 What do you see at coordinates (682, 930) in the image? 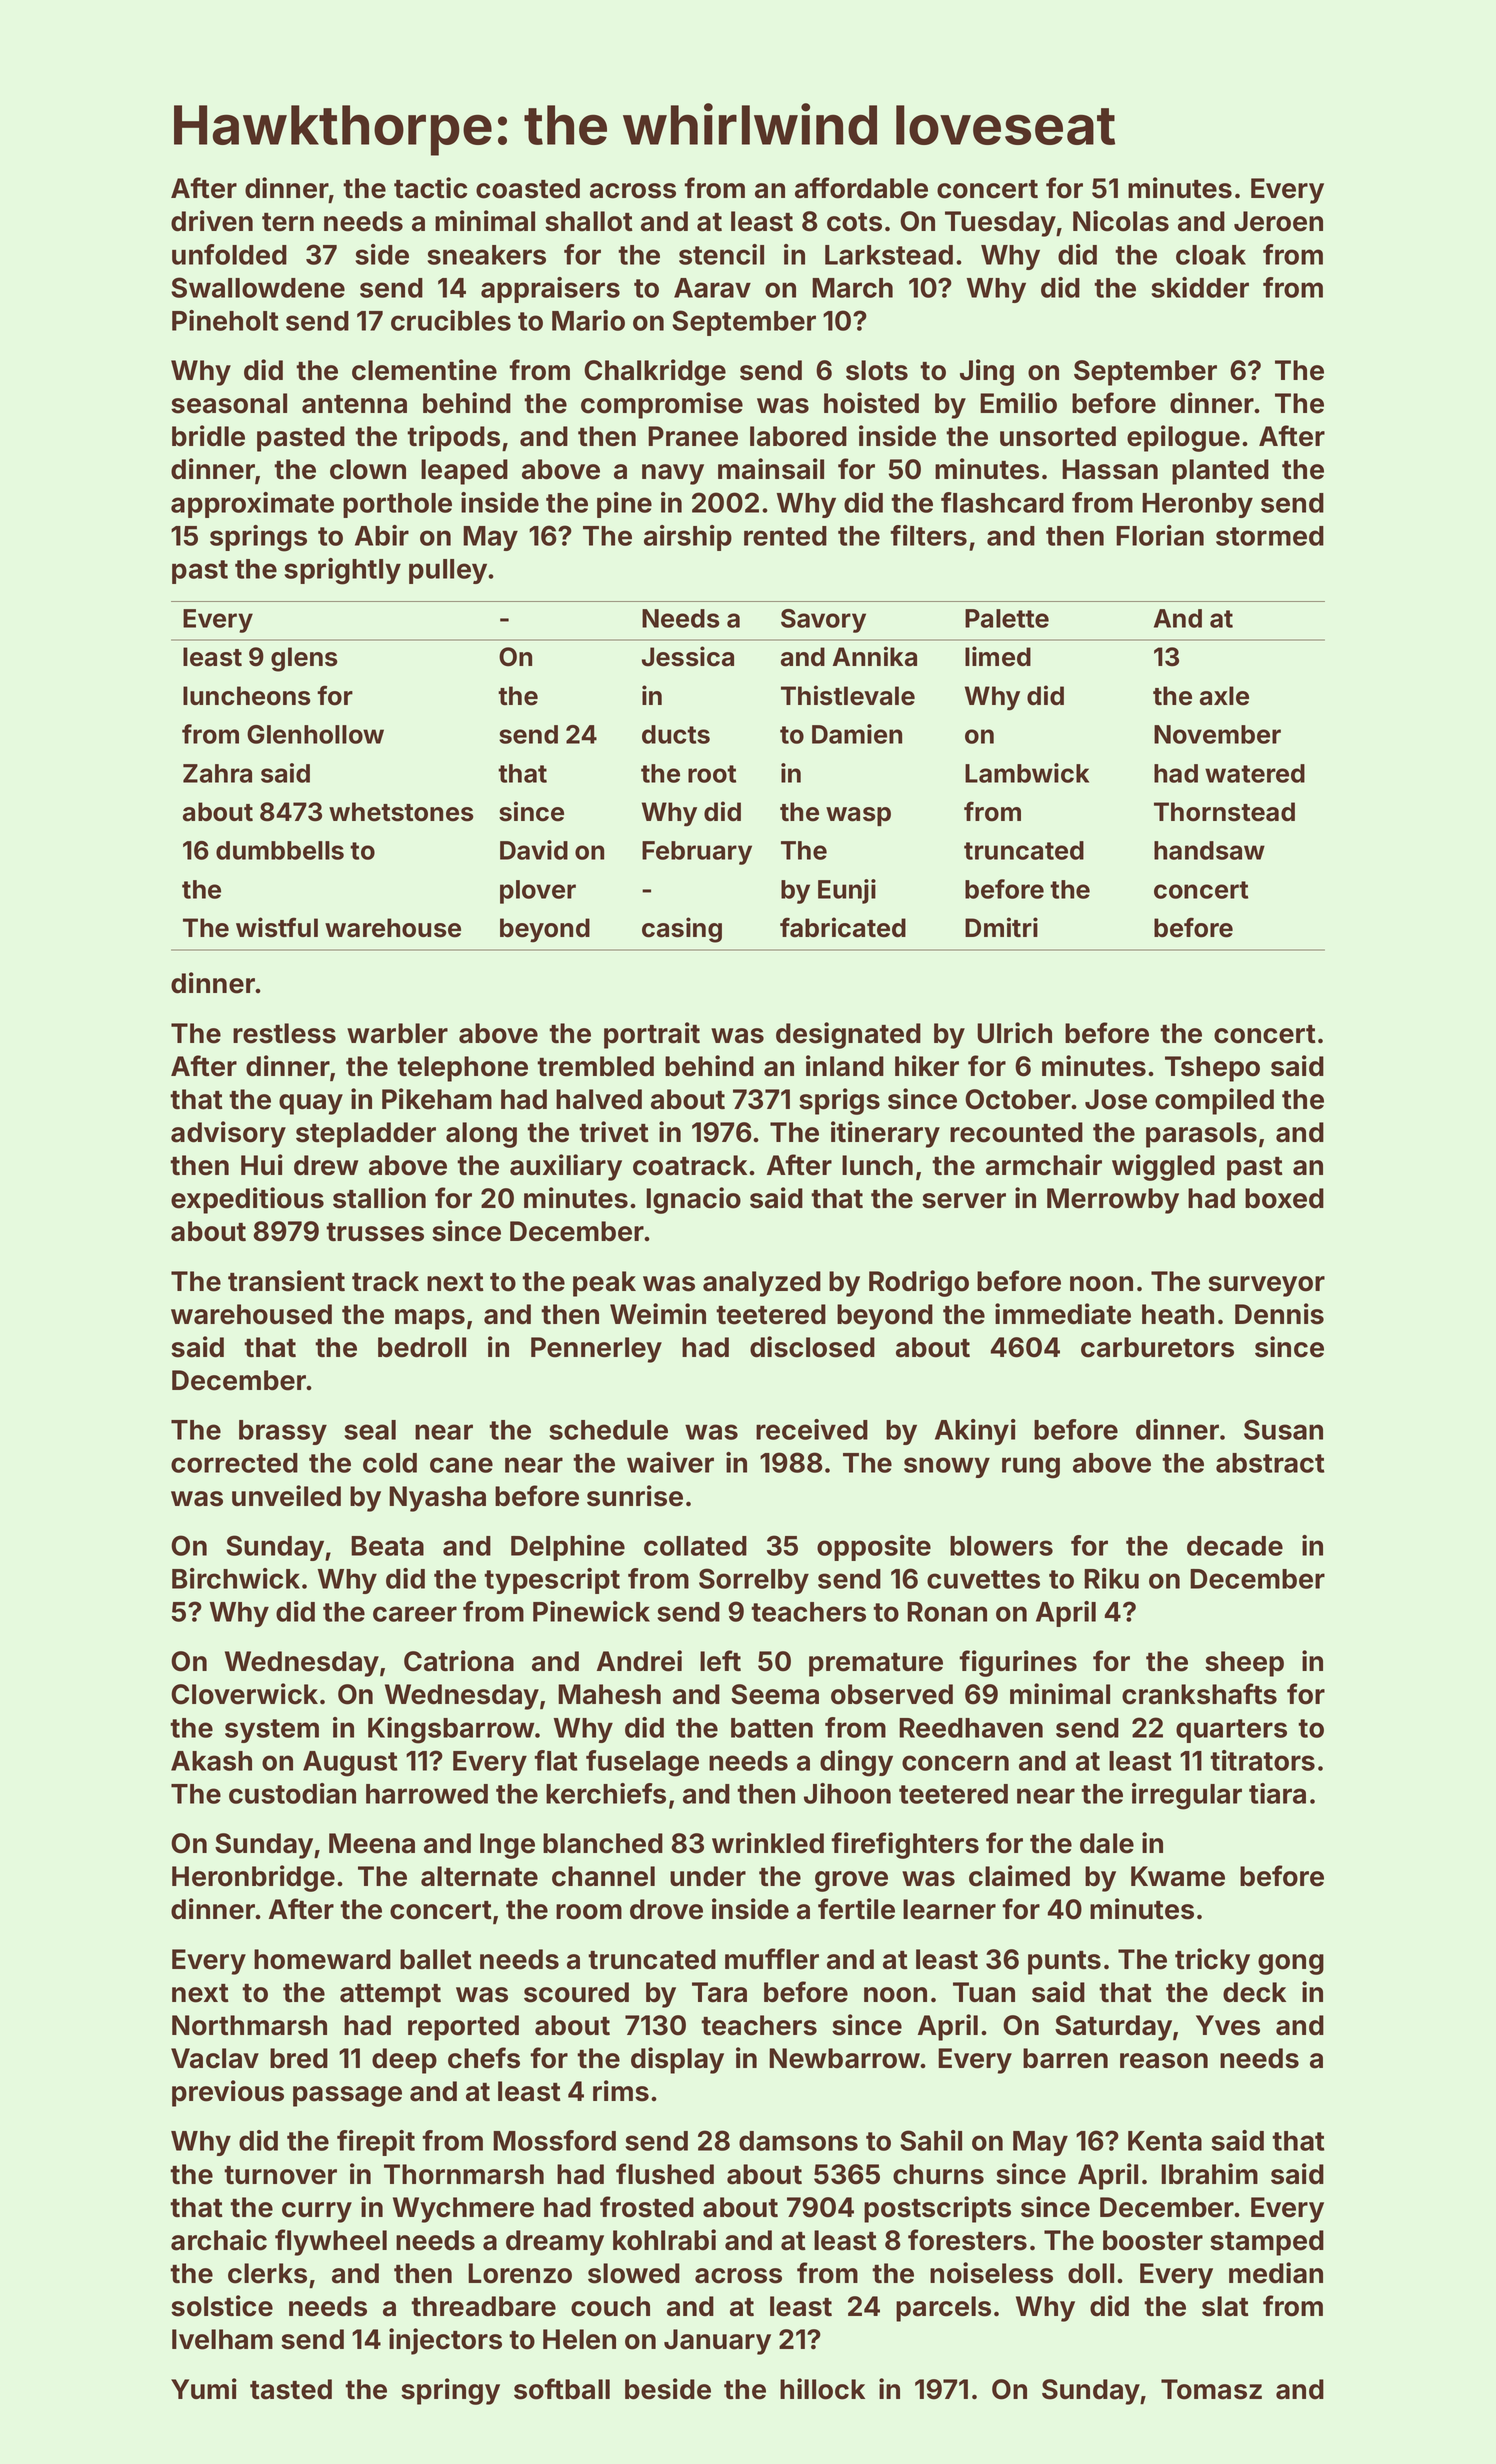
I see `casing` at bounding box center [682, 930].
